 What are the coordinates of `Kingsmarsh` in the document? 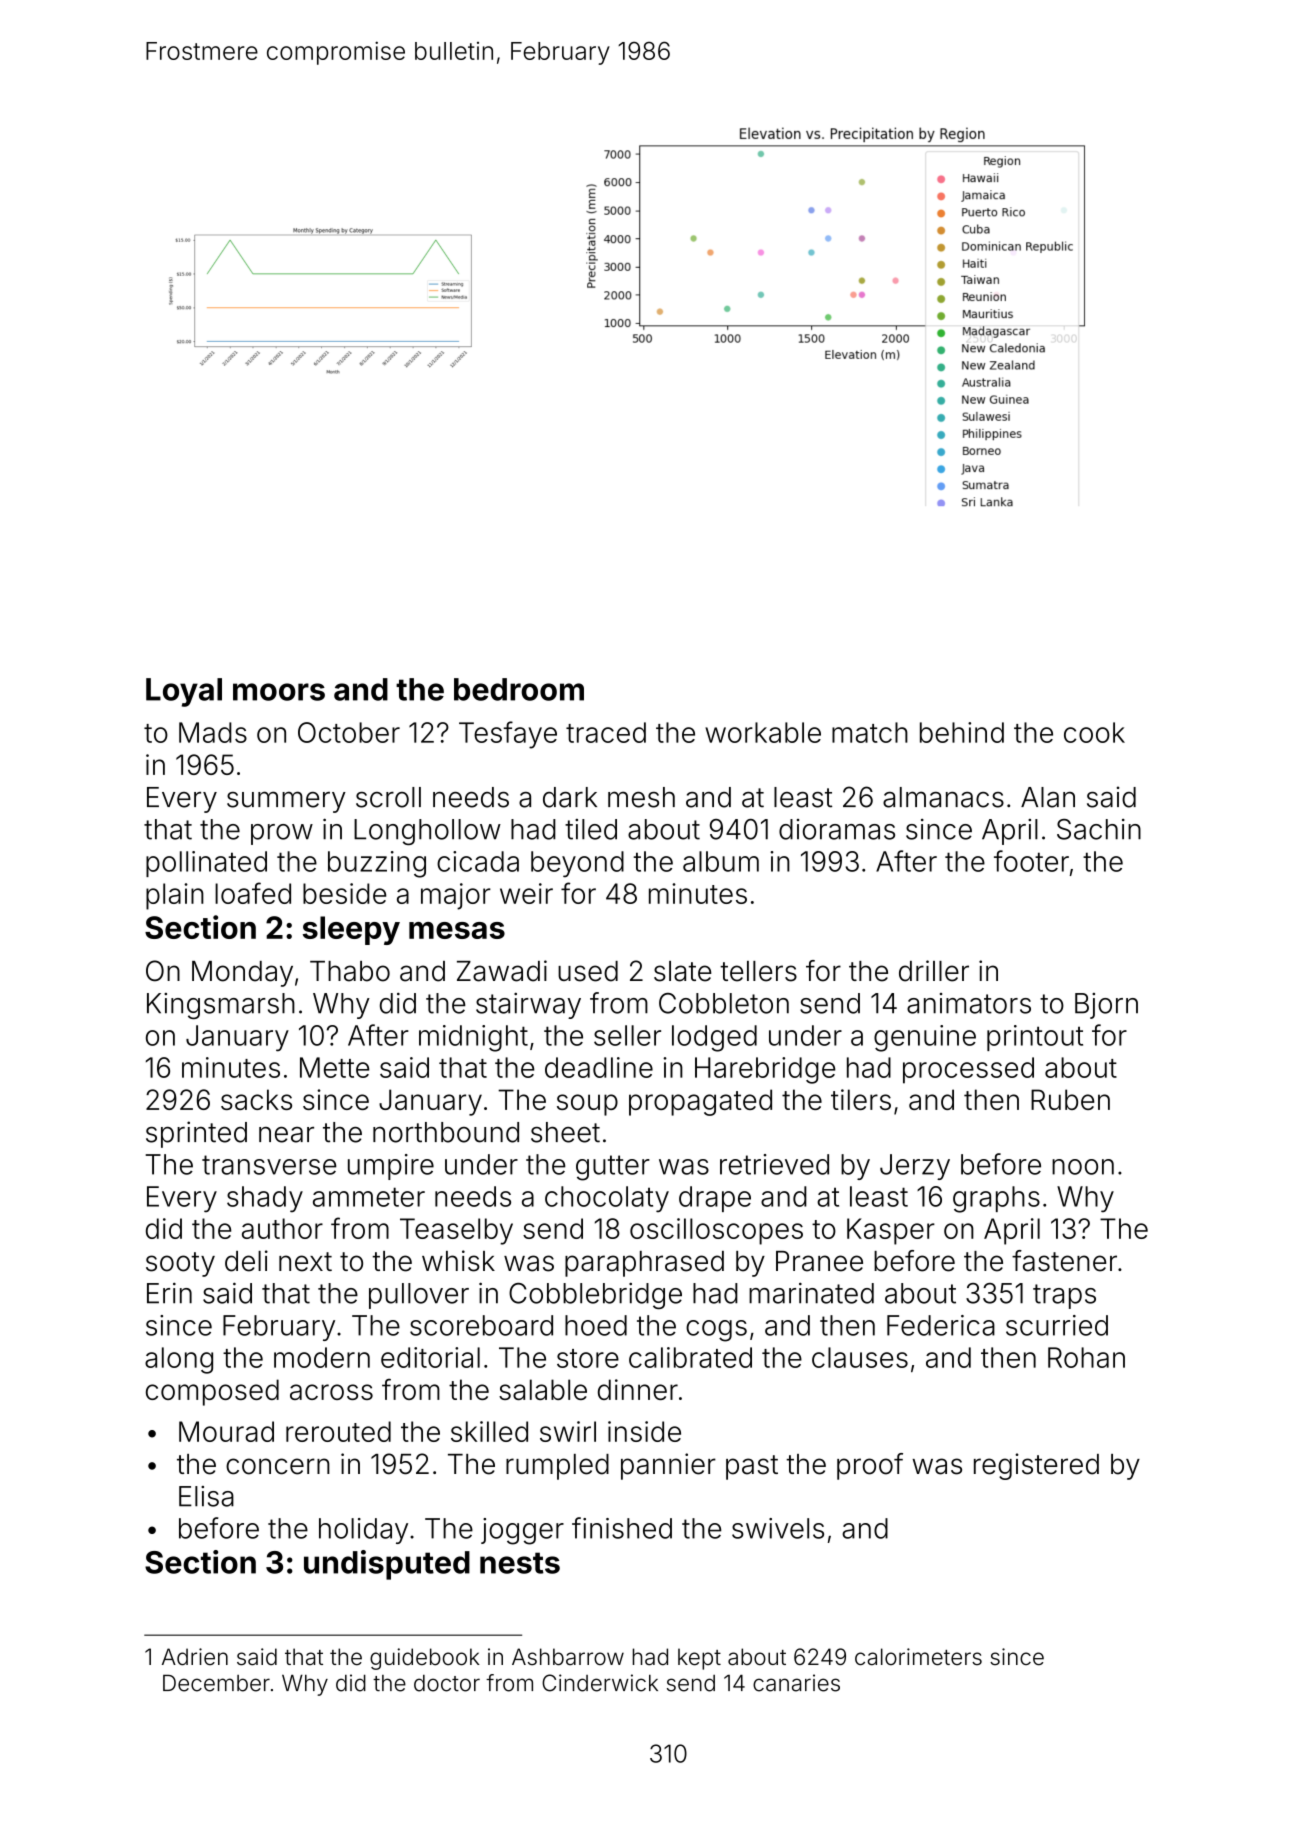 It's located at (221, 1006).
